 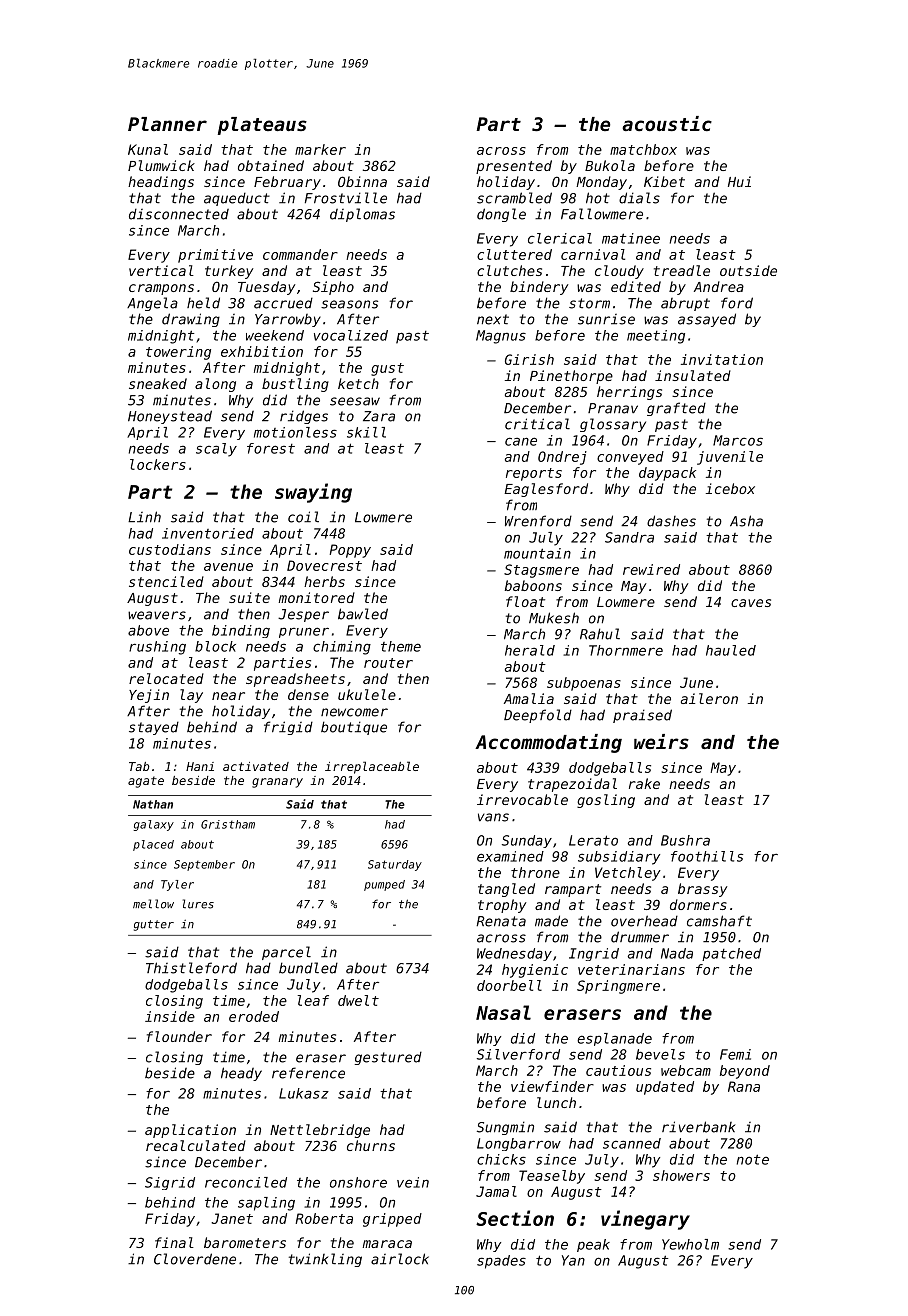 What do you see at coordinates (271, 448) in the screenshot?
I see `forest` at bounding box center [271, 448].
